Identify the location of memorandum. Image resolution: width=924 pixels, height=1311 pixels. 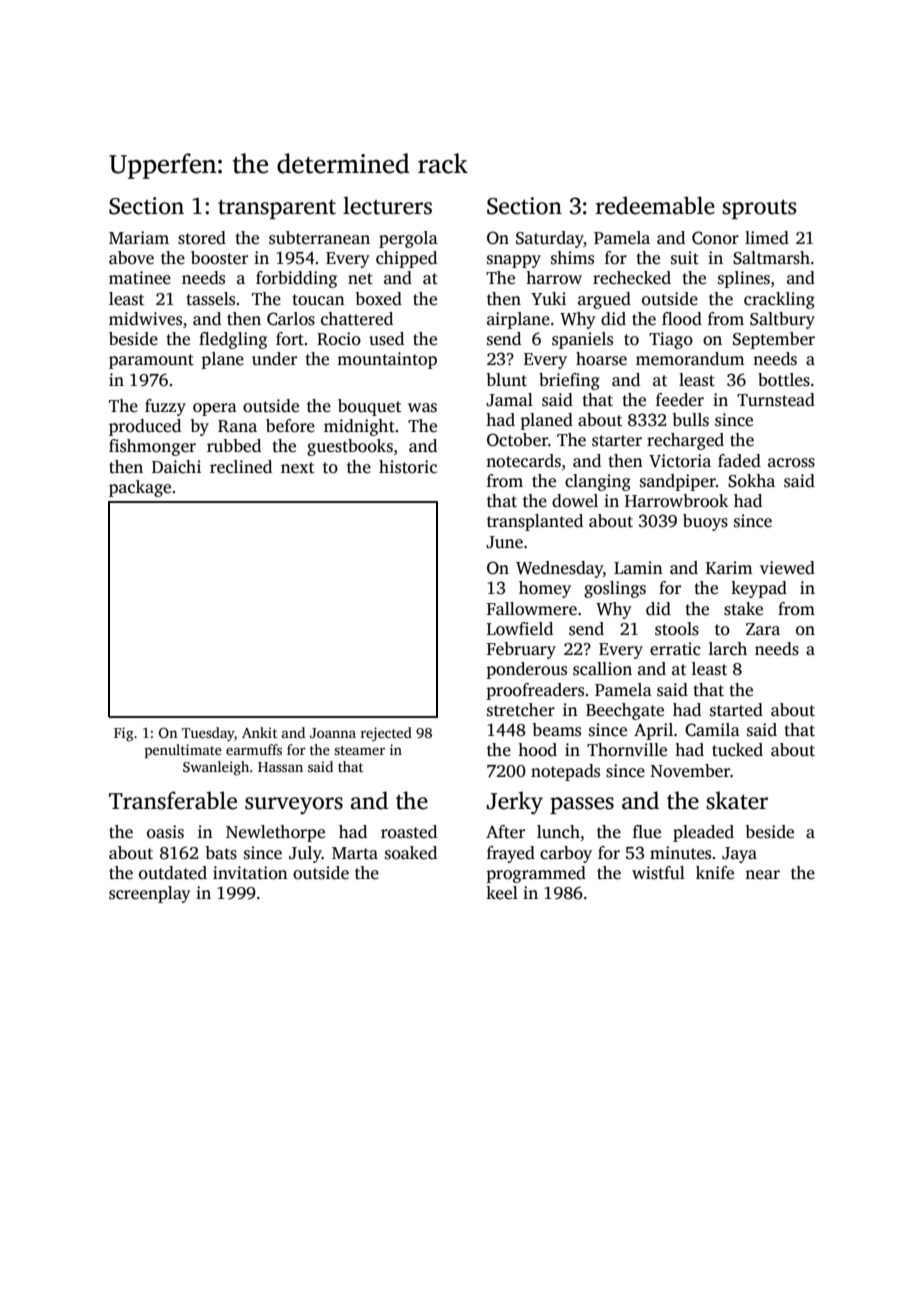
(690, 359).
